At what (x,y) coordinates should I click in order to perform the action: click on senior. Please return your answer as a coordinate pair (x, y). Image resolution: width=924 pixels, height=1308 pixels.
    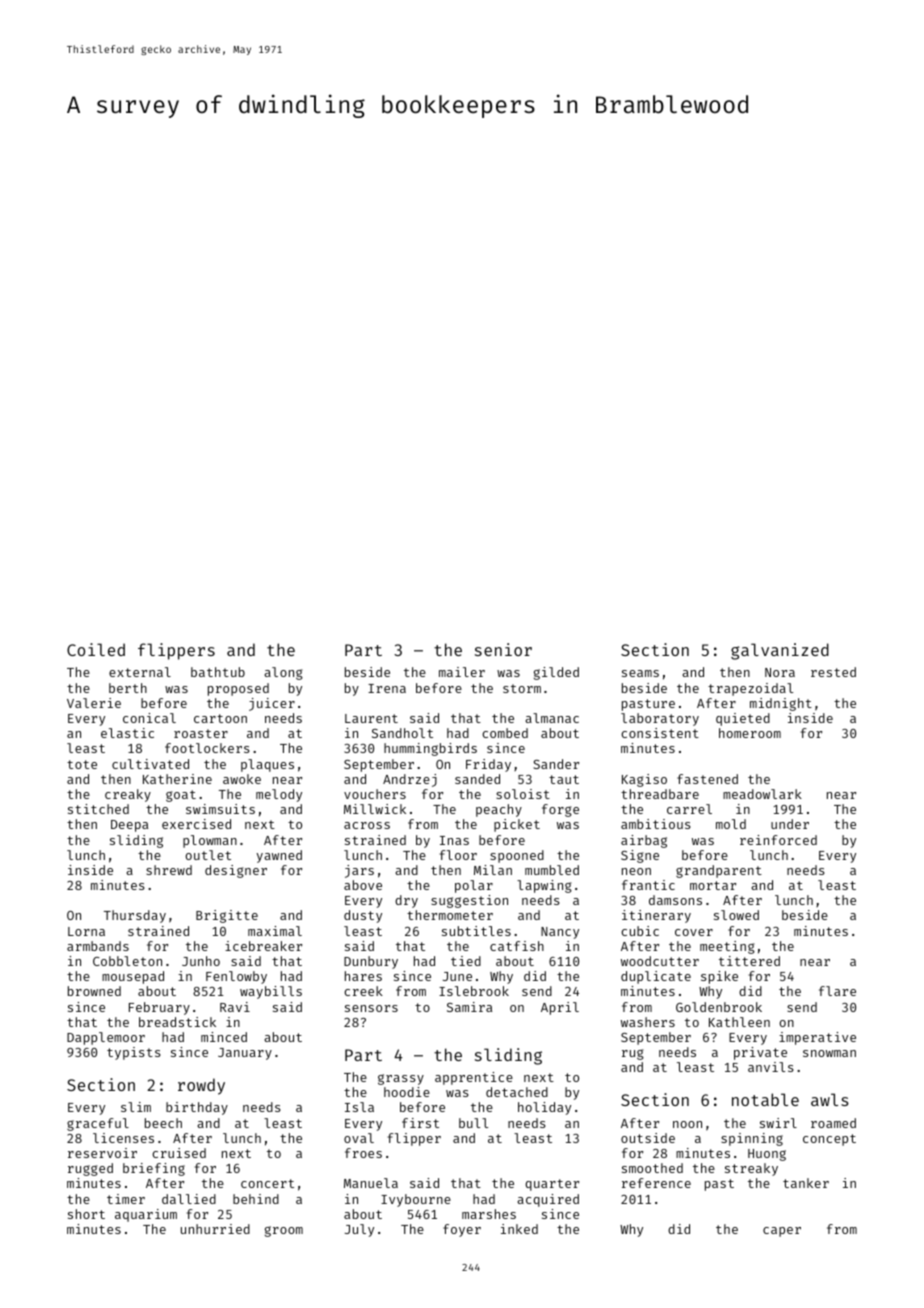
    Looking at the image, I should click on (503, 649).
